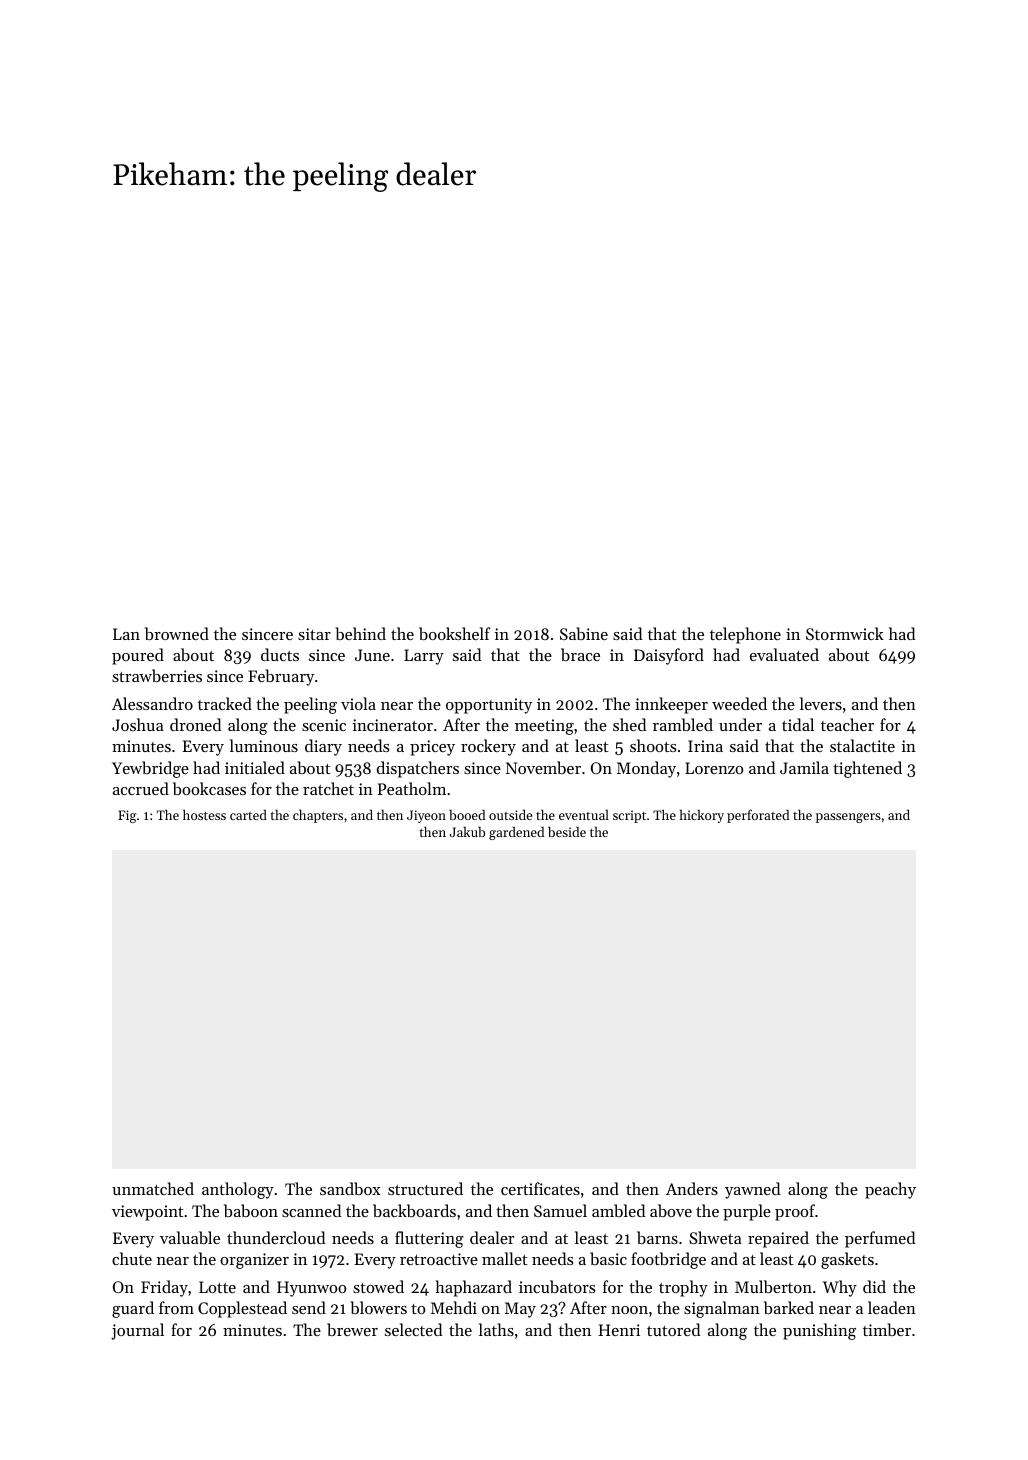  Describe the element at coordinates (133, 1309) in the page. I see `guard` at that location.
